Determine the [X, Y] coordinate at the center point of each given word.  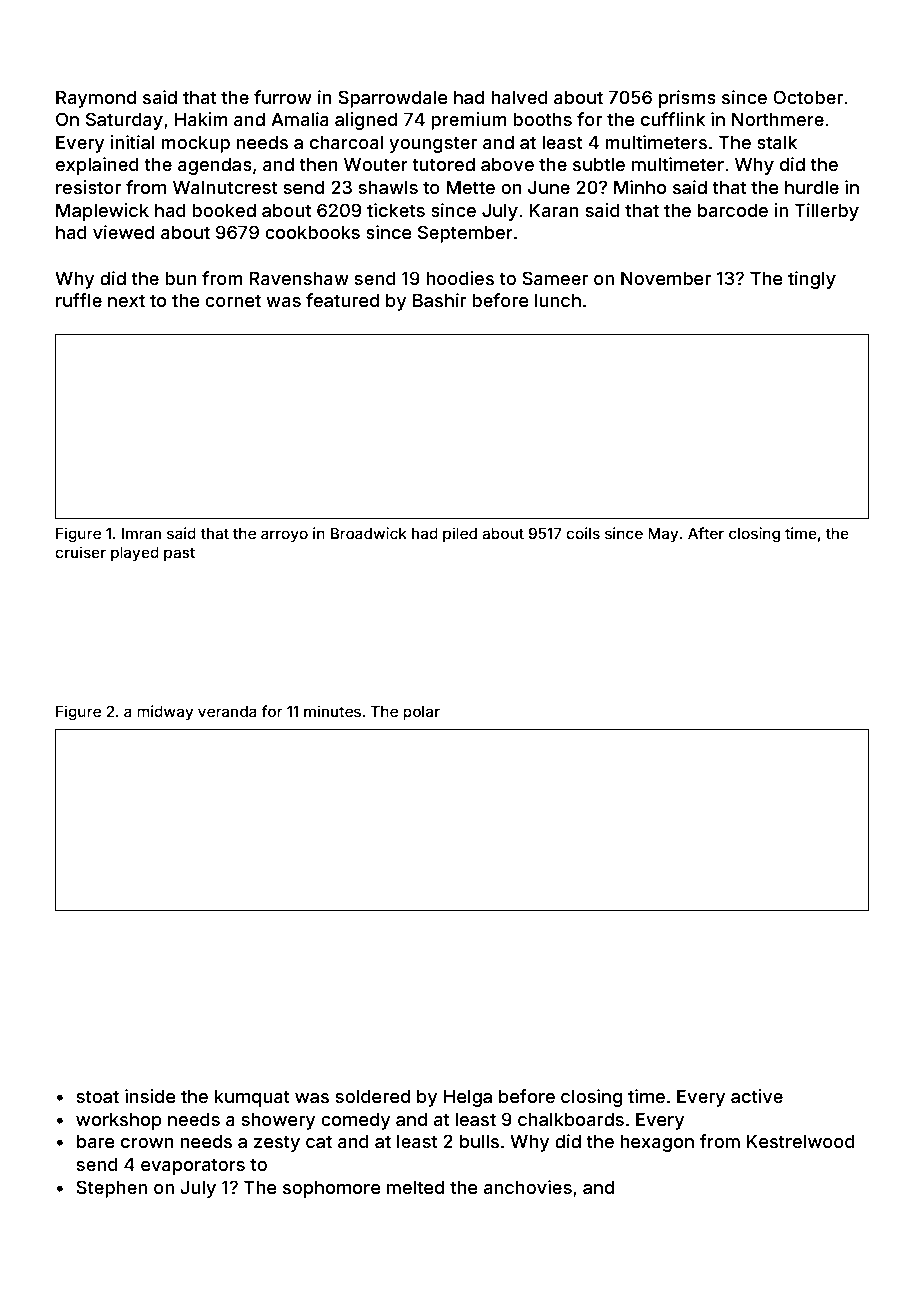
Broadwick [369, 533]
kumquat [252, 1098]
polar [421, 713]
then [319, 164]
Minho [640, 187]
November [666, 278]
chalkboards [571, 1119]
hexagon [657, 1143]
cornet [233, 300]
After [706, 533]
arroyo [284, 536]
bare [96, 1141]
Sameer [555, 278]
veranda [227, 711]
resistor [88, 187]
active [757, 1096]
